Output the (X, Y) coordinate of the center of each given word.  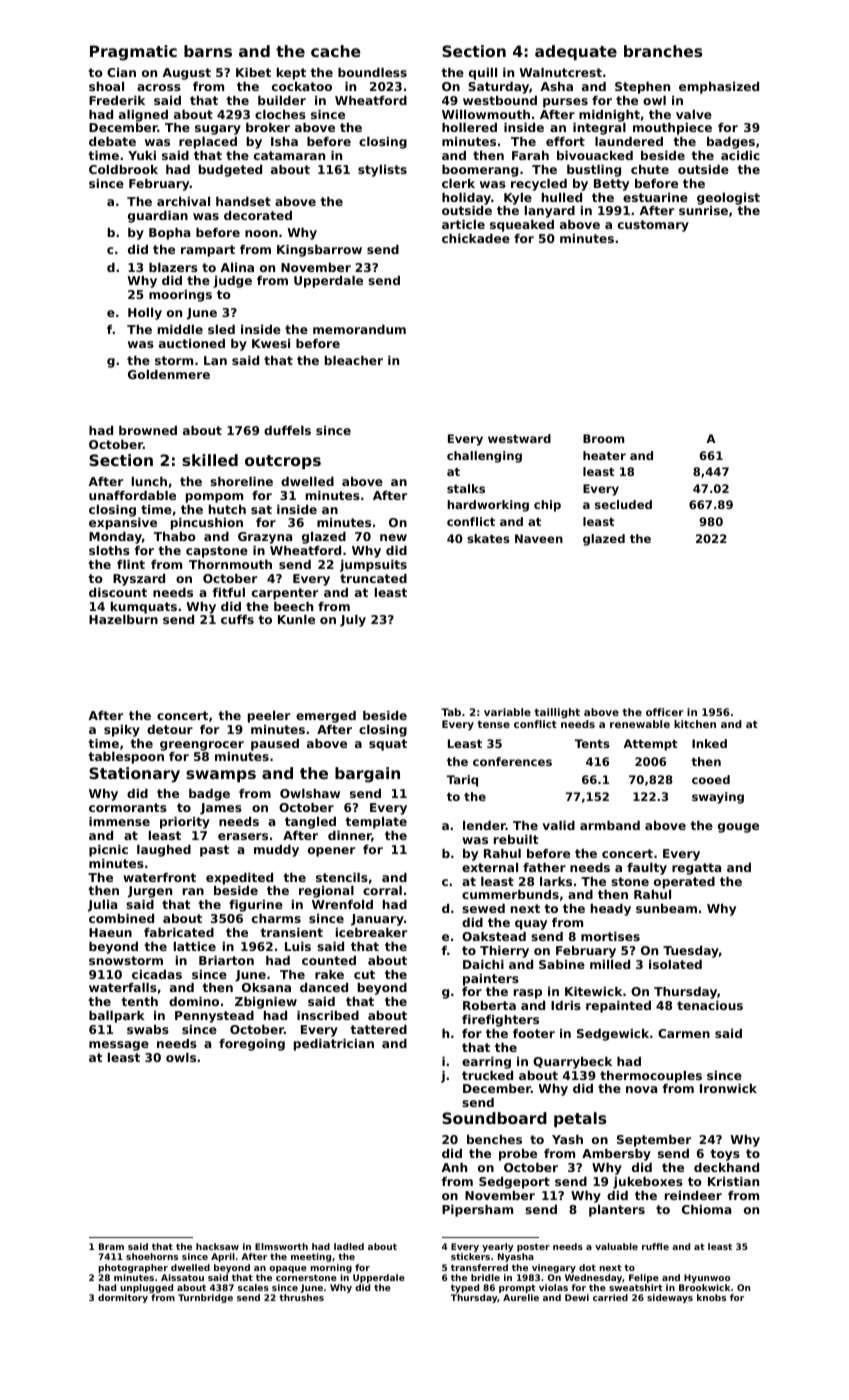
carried (610, 1297)
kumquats (144, 608)
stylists (382, 171)
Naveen (539, 538)
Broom (603, 438)
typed (465, 1288)
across (159, 87)
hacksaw (217, 1246)
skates (488, 538)
